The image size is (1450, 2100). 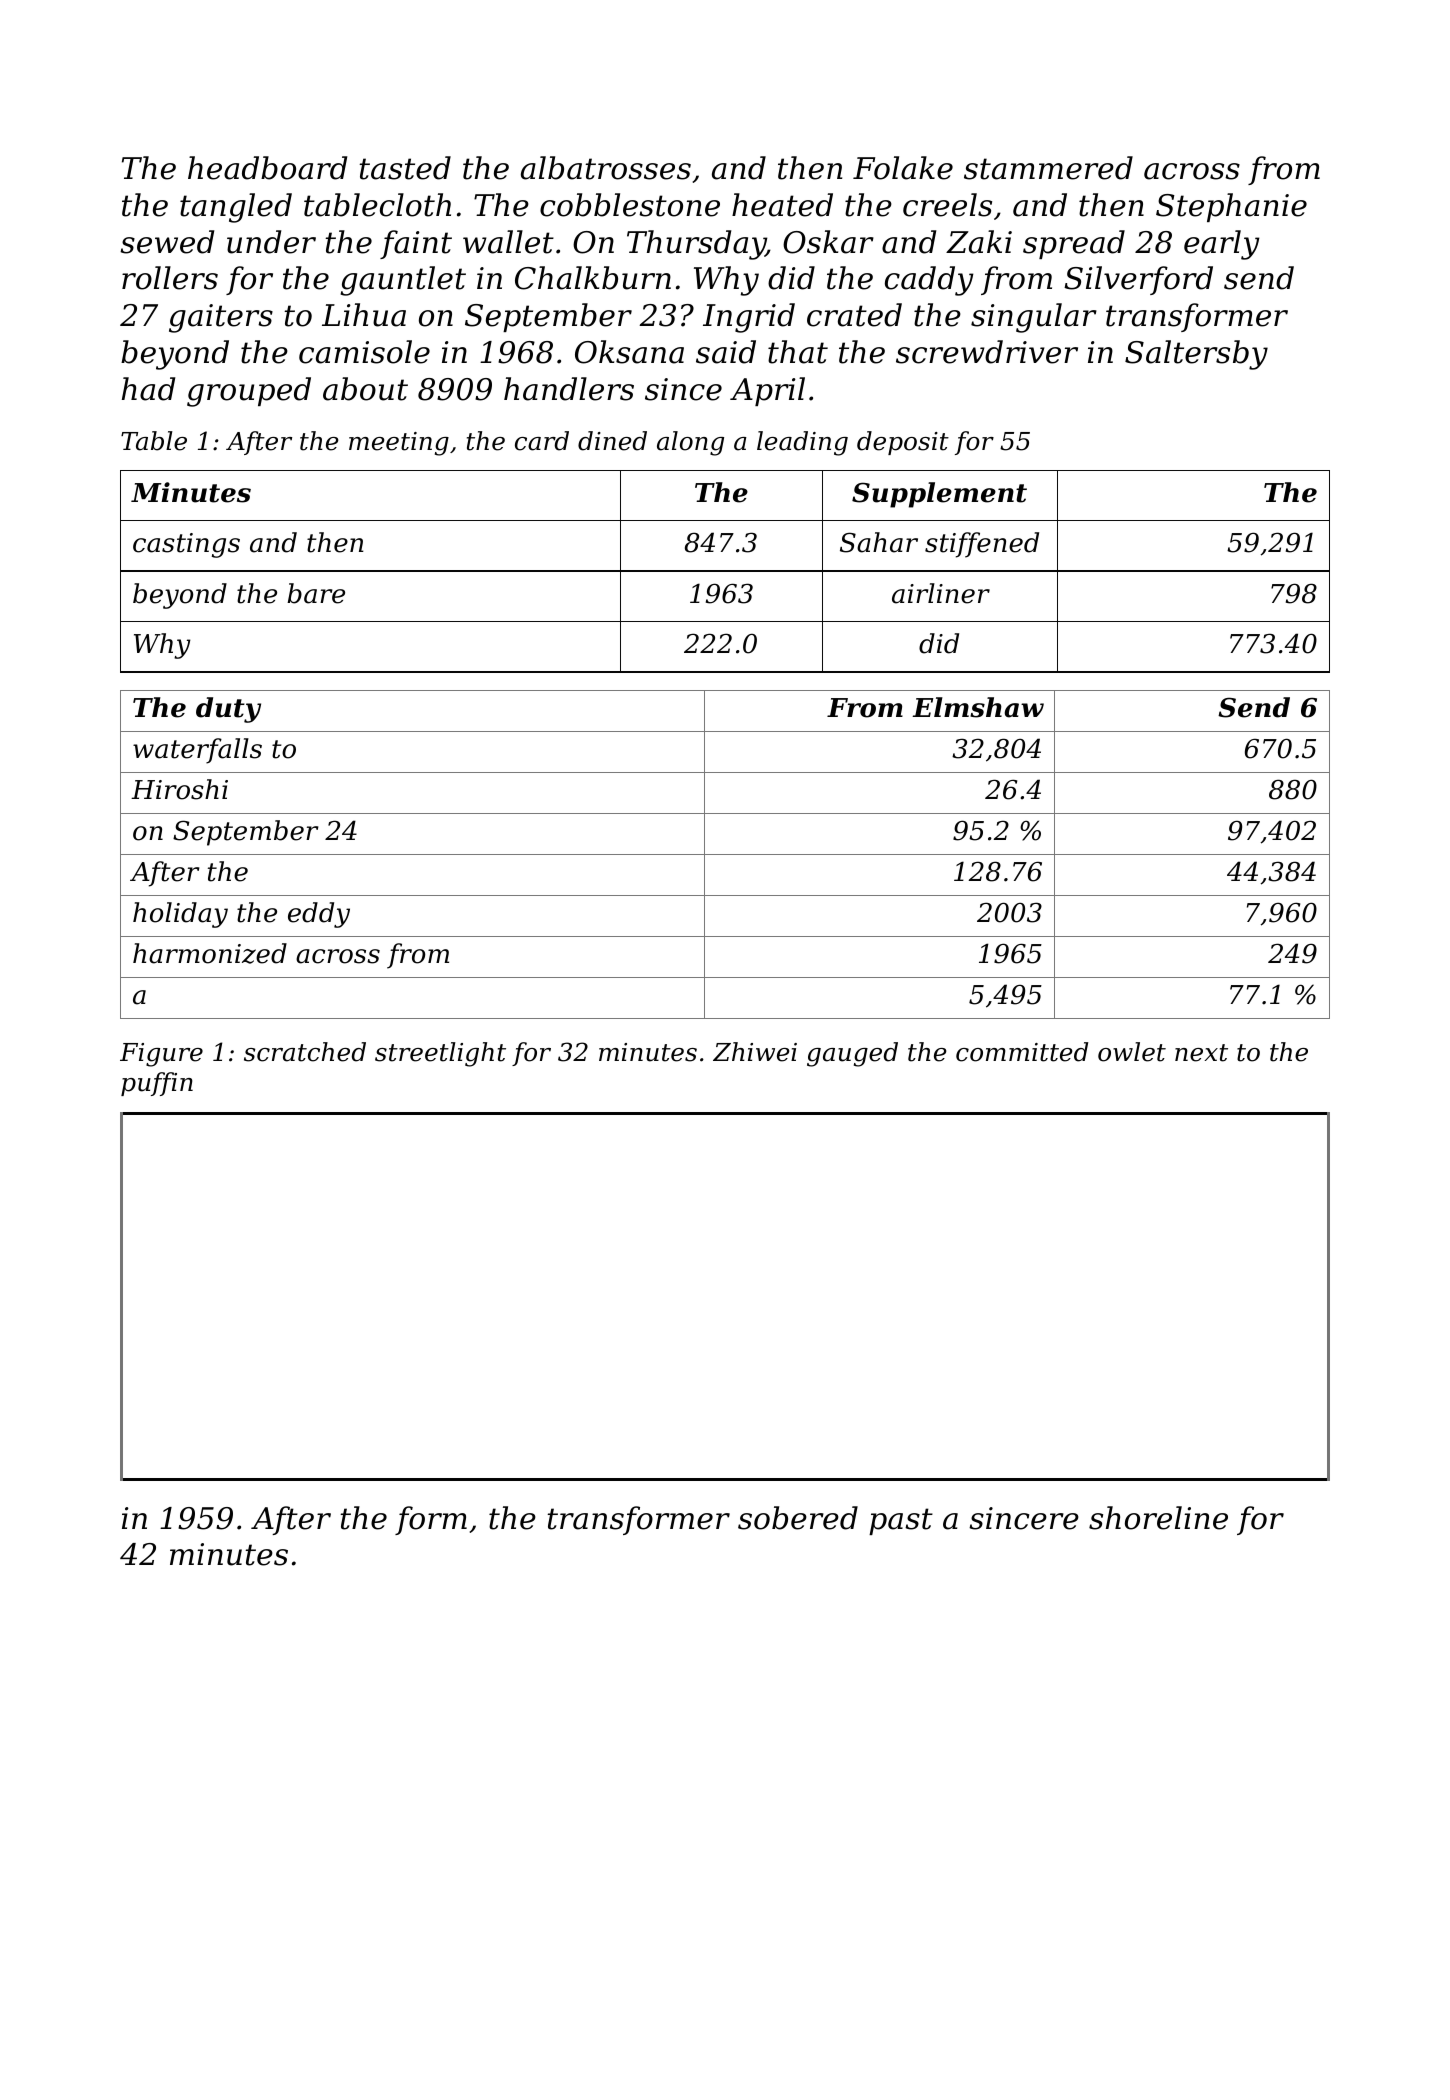 I want to click on stammered, so click(x=1048, y=168).
